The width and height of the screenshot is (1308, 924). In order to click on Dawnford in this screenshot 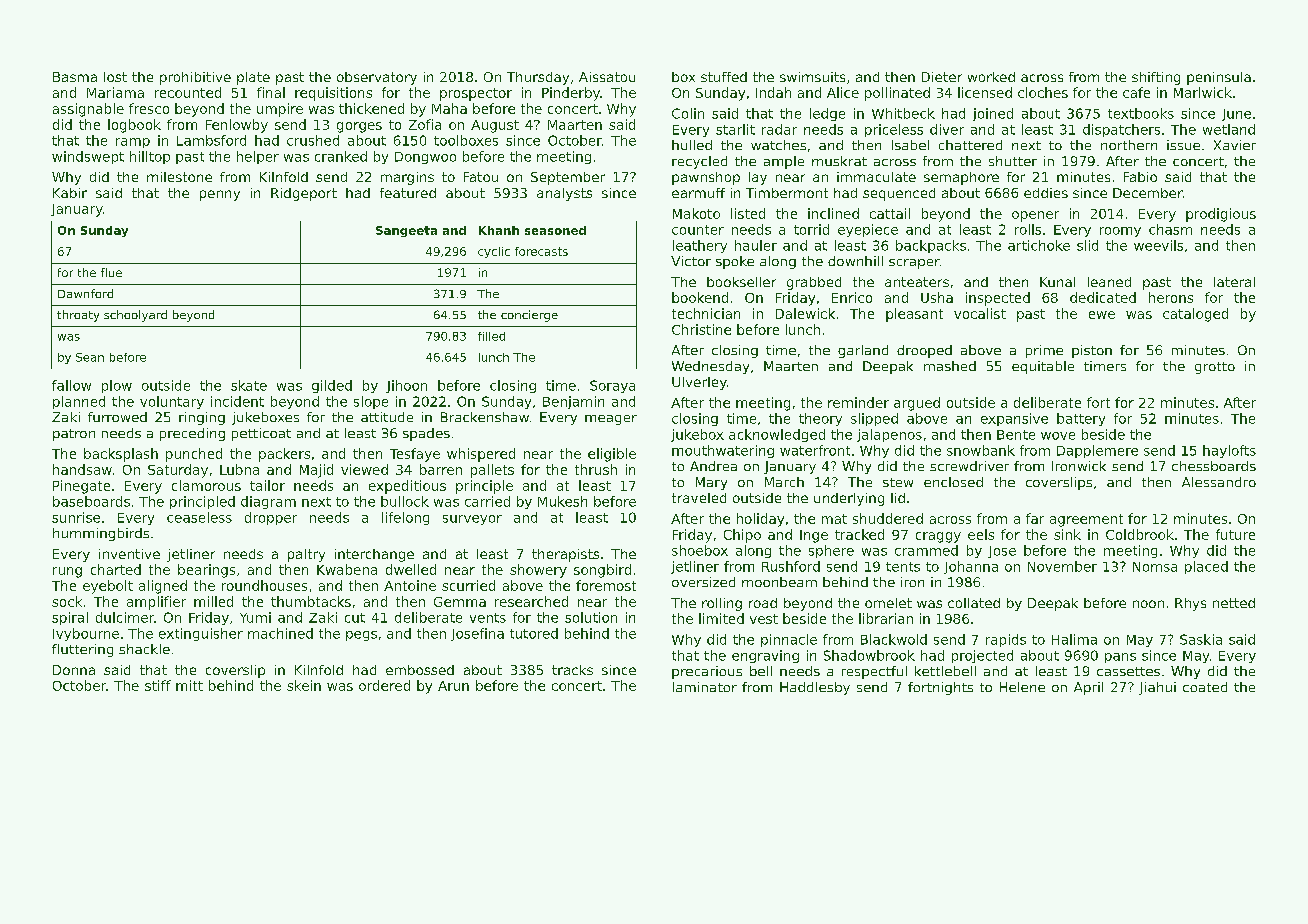, I will do `click(85, 293)`.
